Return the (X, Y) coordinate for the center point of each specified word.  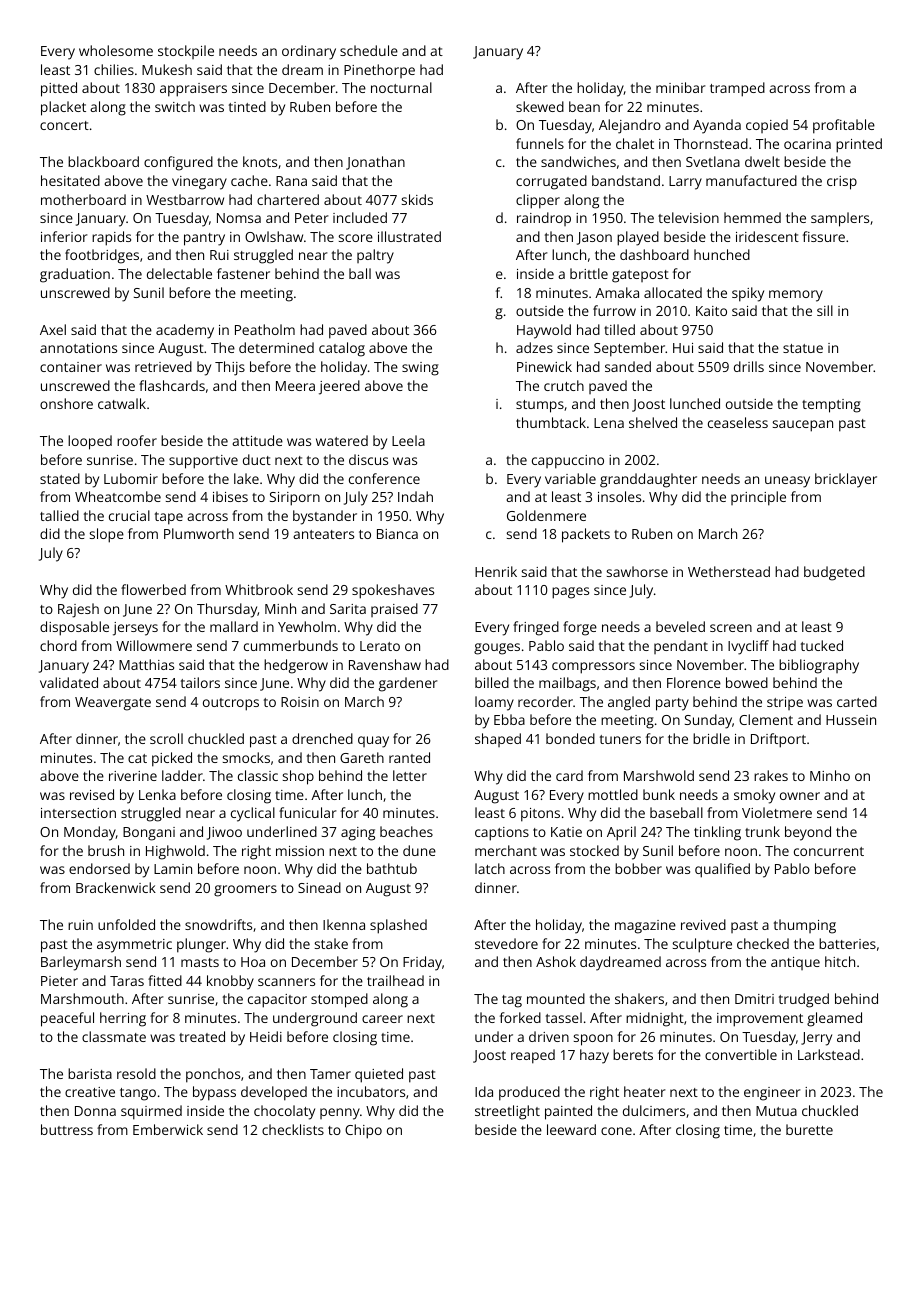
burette (809, 1129)
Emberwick (168, 1129)
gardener (408, 684)
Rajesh (78, 610)
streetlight (507, 1112)
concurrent (829, 851)
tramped (737, 89)
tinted (247, 106)
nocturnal (401, 87)
